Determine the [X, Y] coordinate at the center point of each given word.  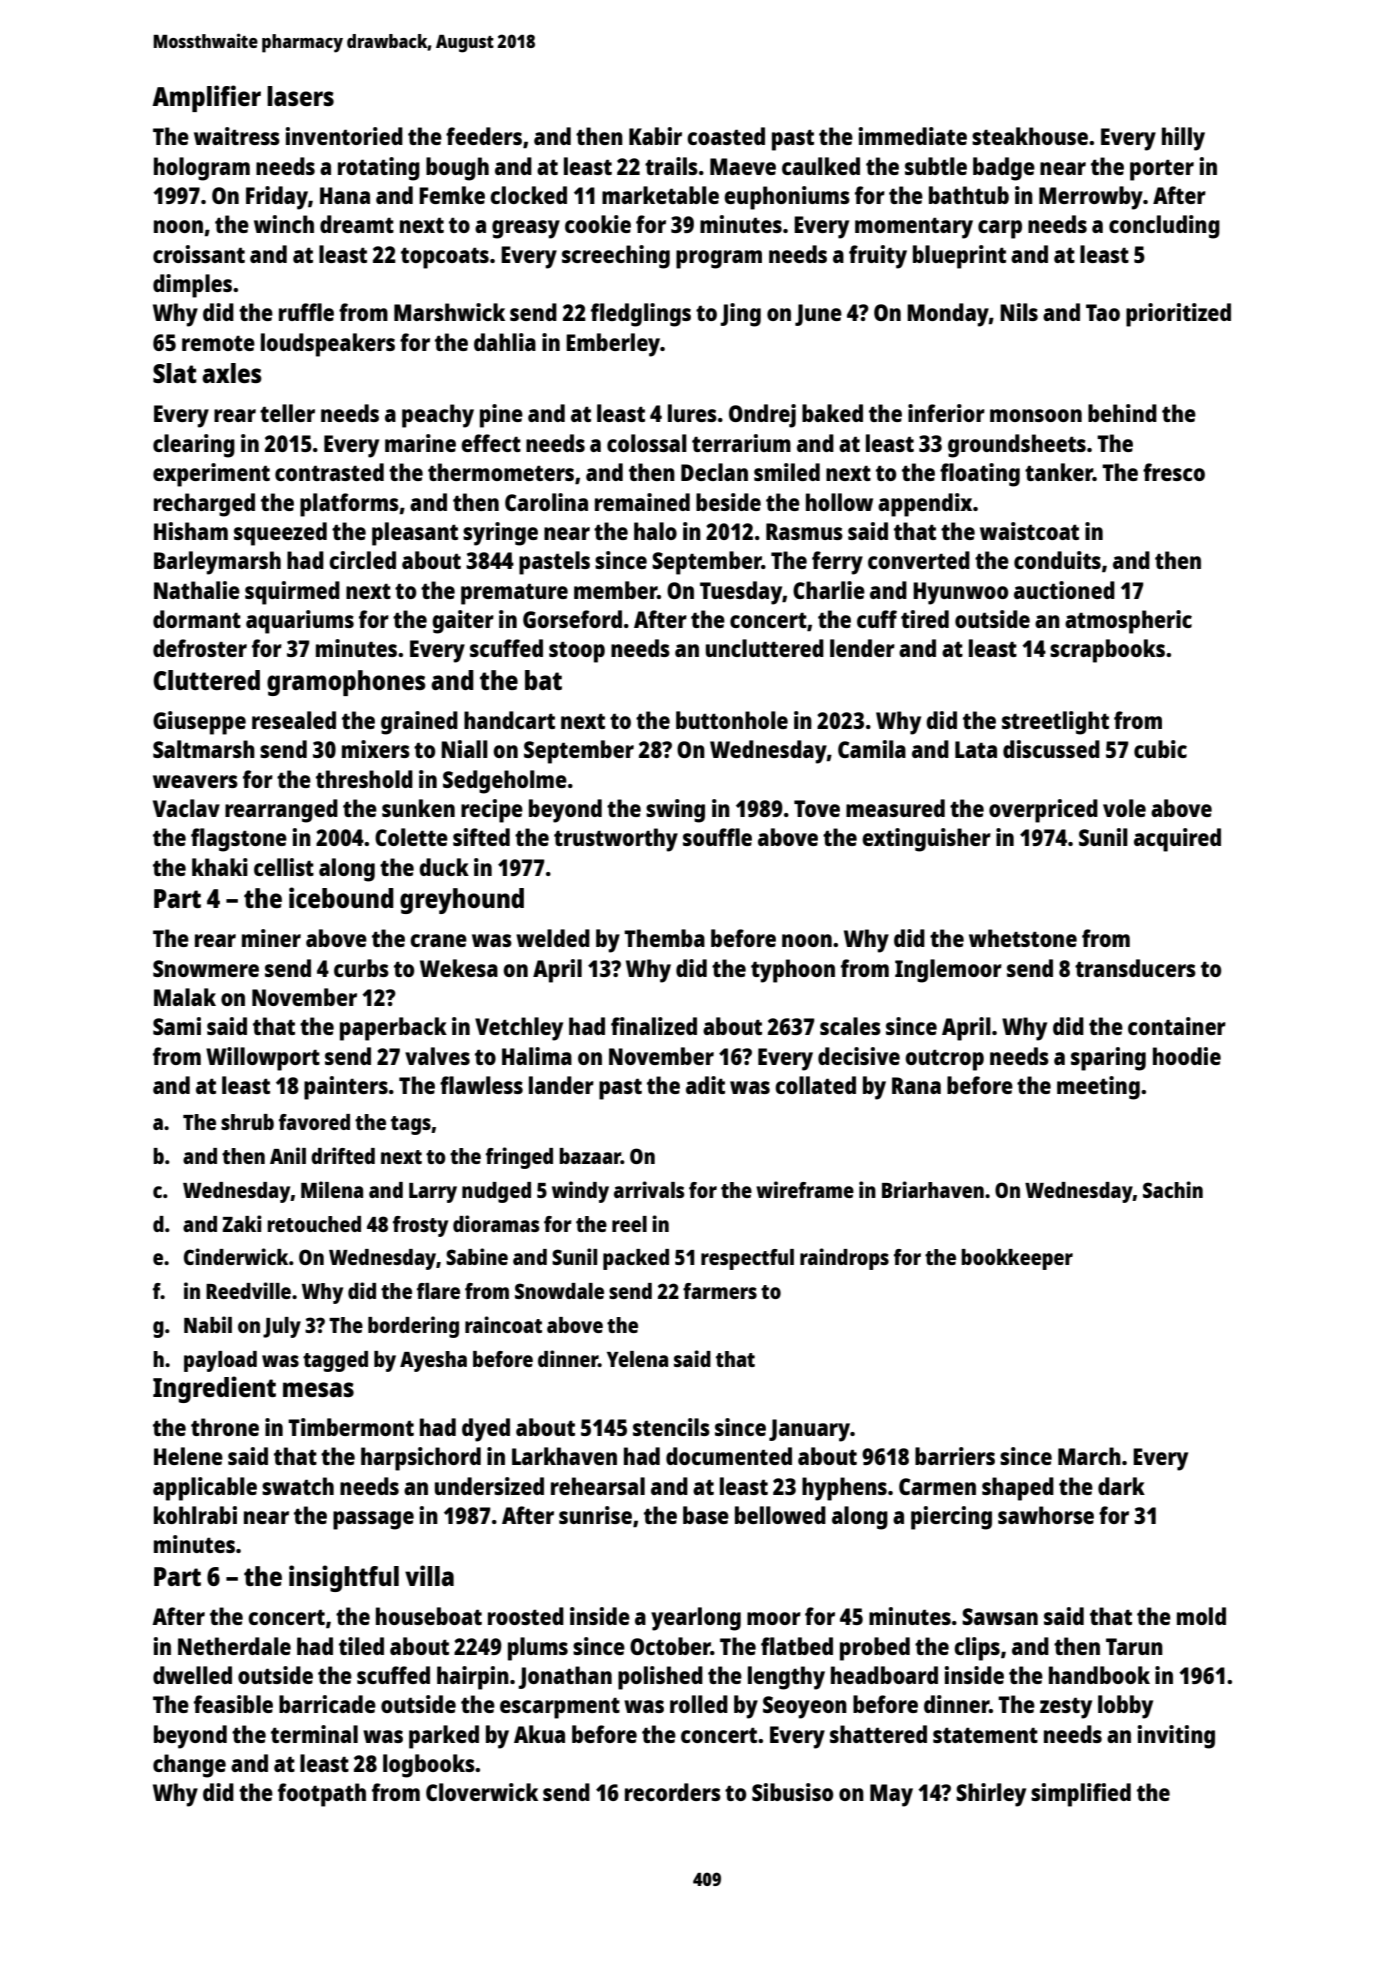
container [1177, 1026]
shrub [247, 1122]
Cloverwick [482, 1792]
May [891, 1795]
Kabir [655, 136]
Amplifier [206, 98]
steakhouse [1030, 136]
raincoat [503, 1324]
